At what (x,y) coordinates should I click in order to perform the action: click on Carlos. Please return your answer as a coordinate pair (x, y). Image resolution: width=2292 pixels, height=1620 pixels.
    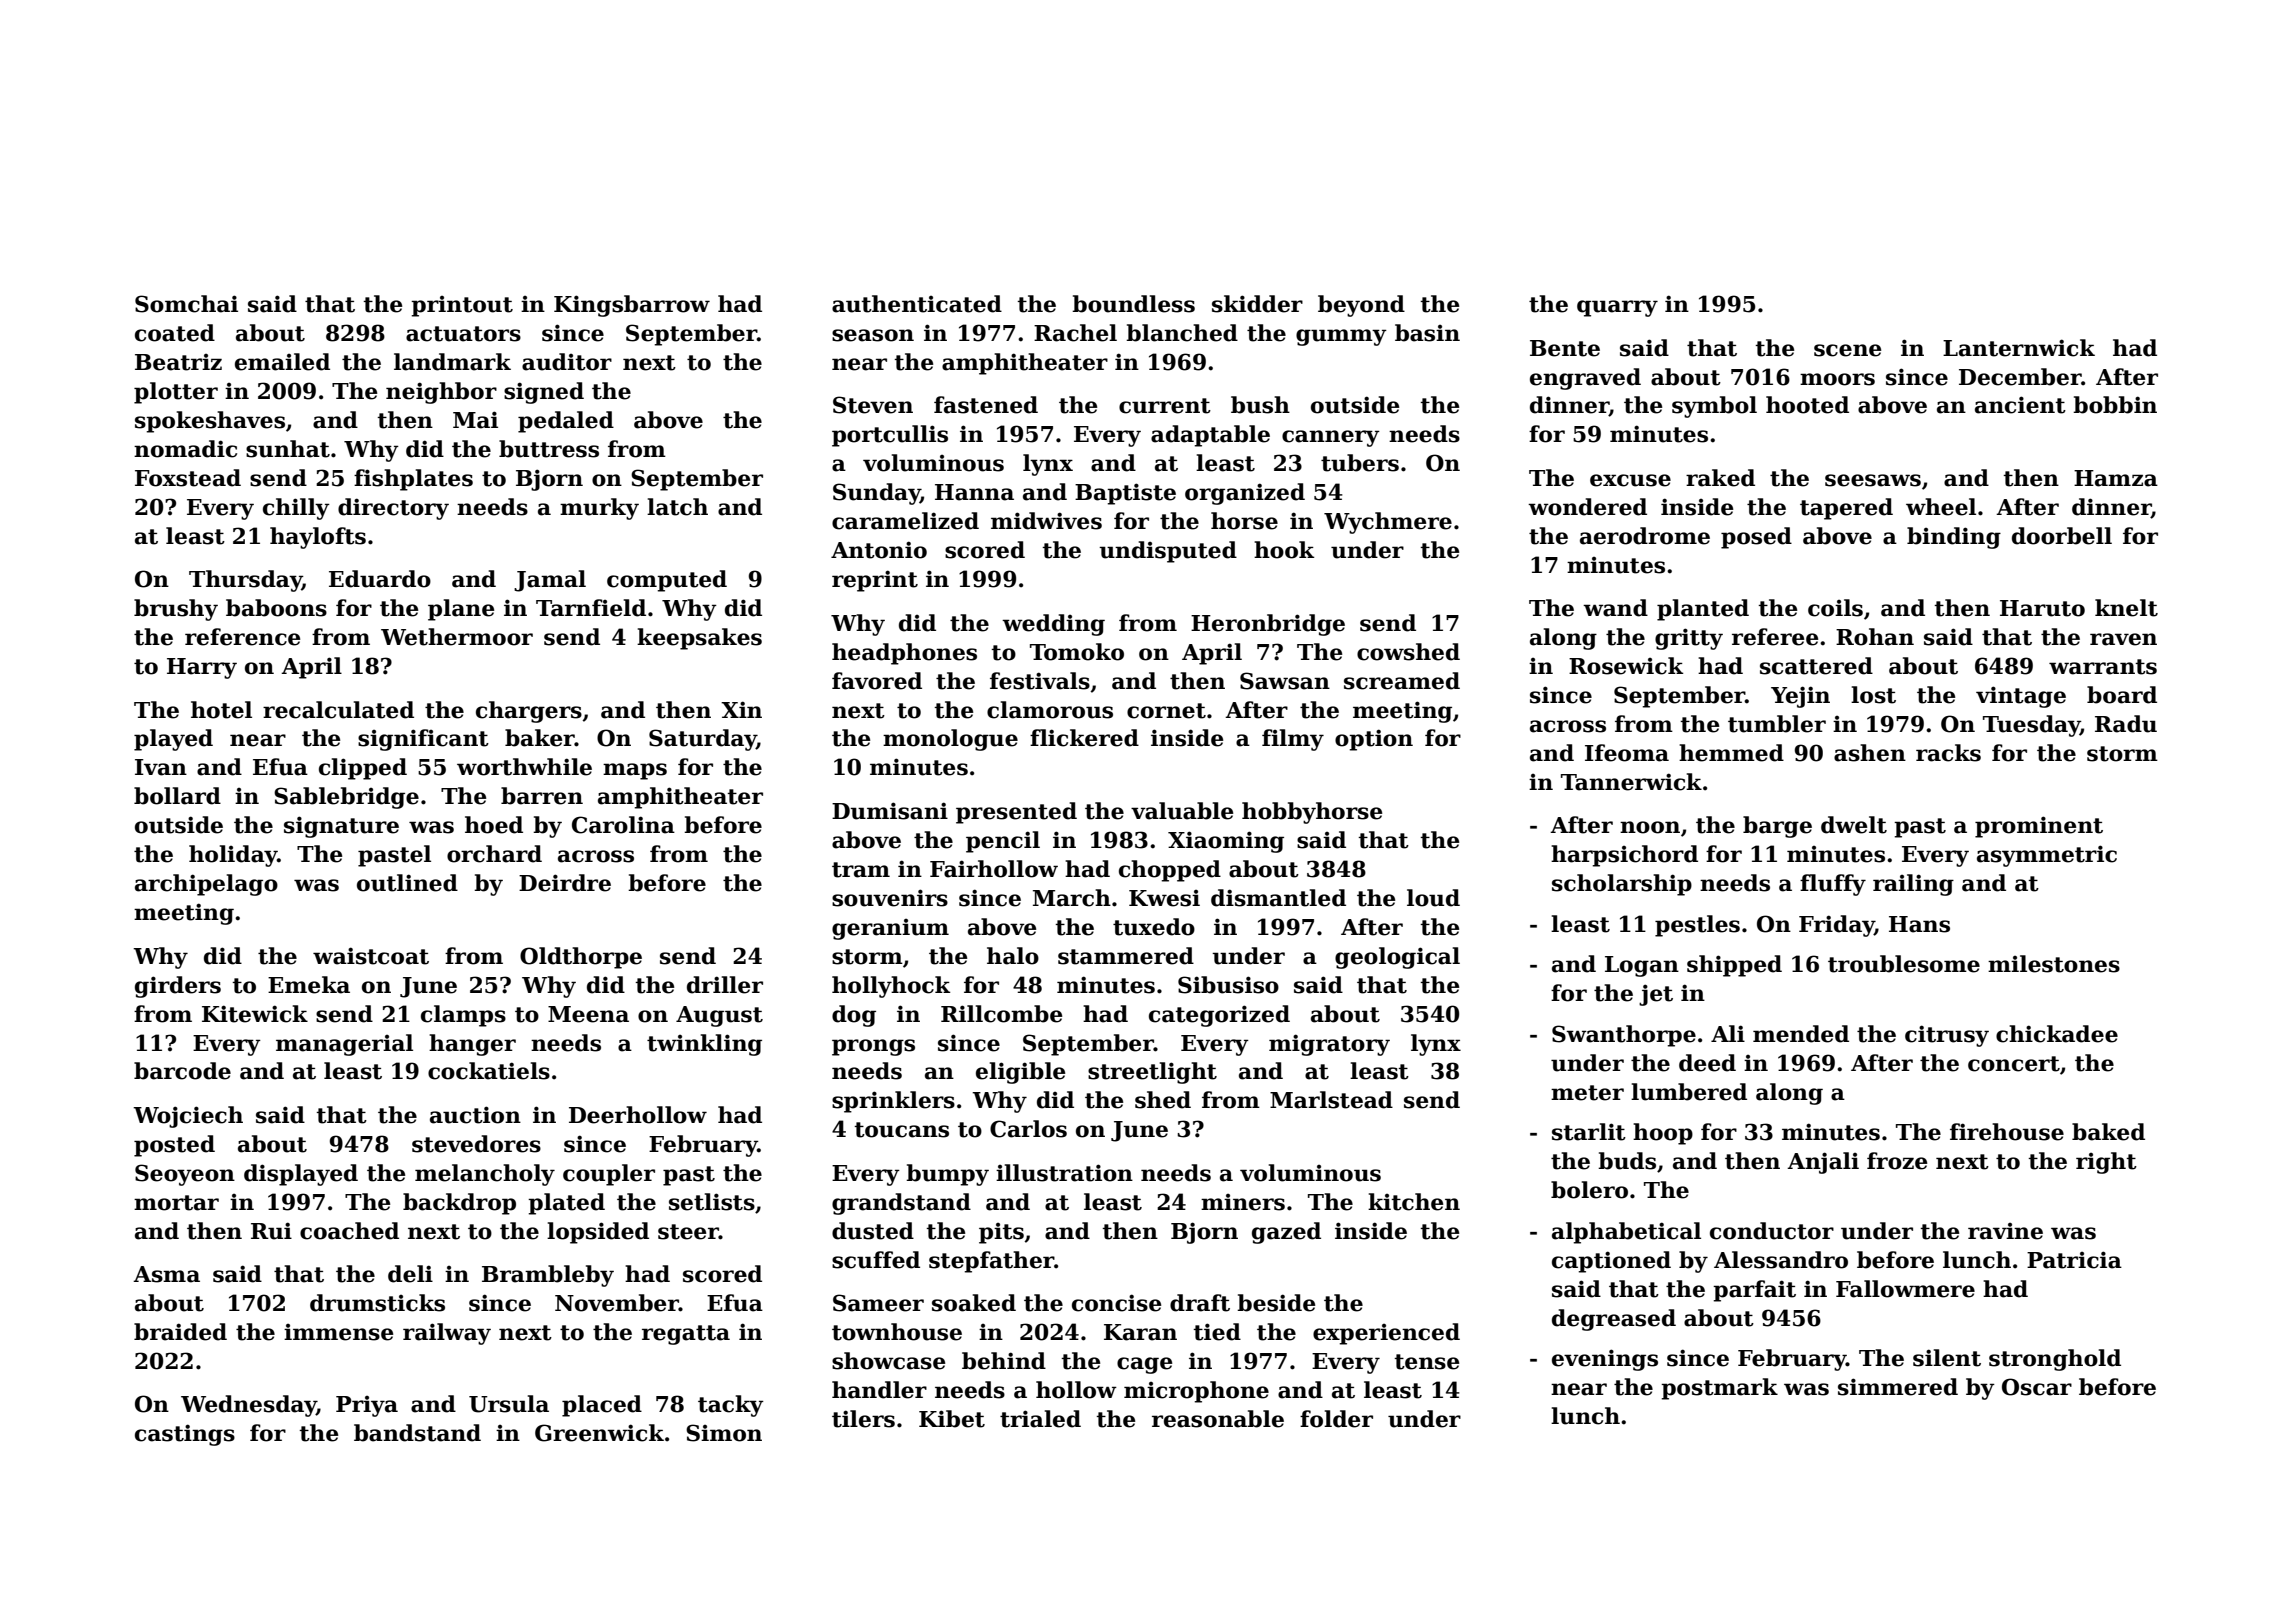
    Looking at the image, I should click on (1028, 1129).
